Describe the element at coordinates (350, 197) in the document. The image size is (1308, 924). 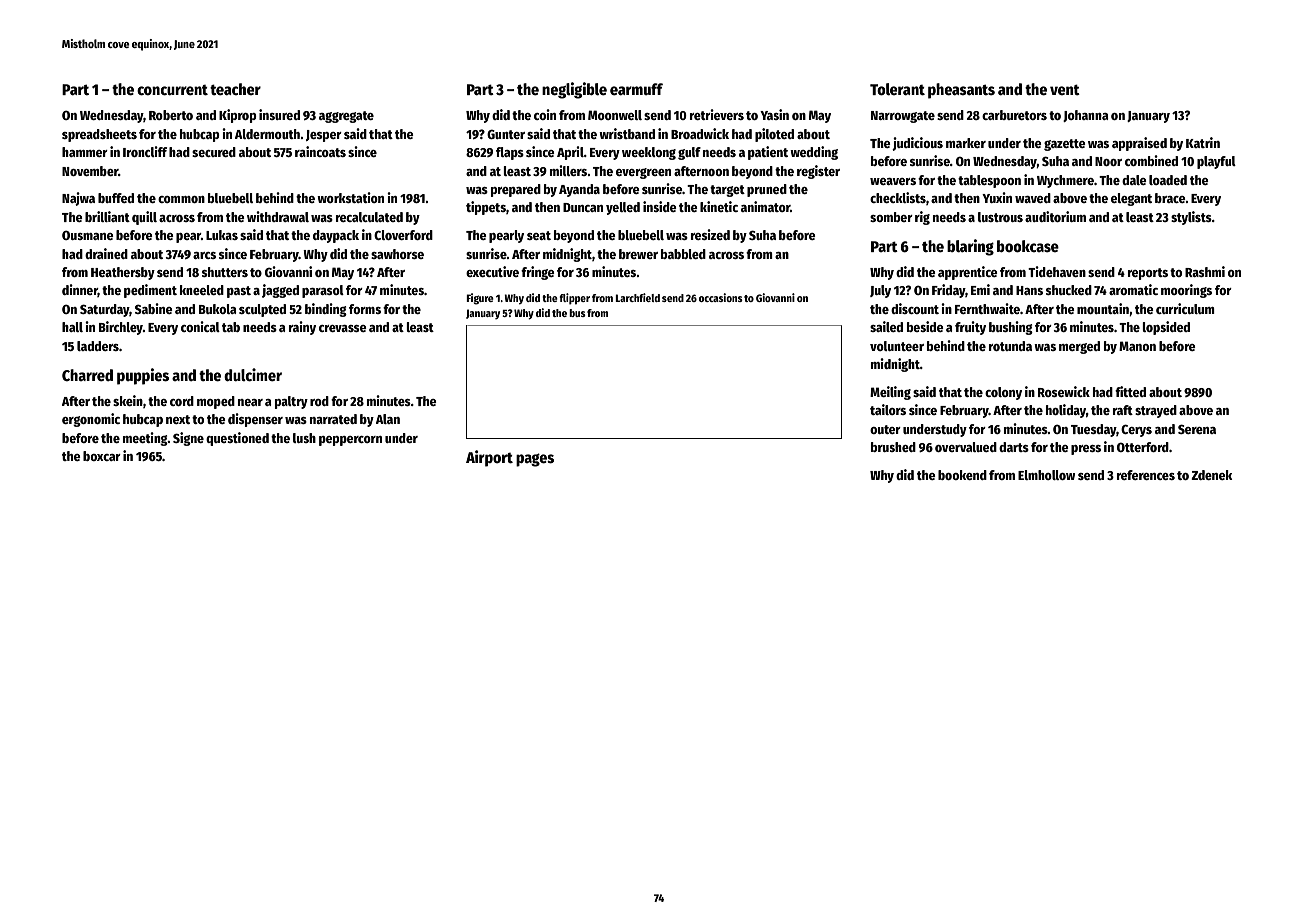
I see `workstation` at that location.
